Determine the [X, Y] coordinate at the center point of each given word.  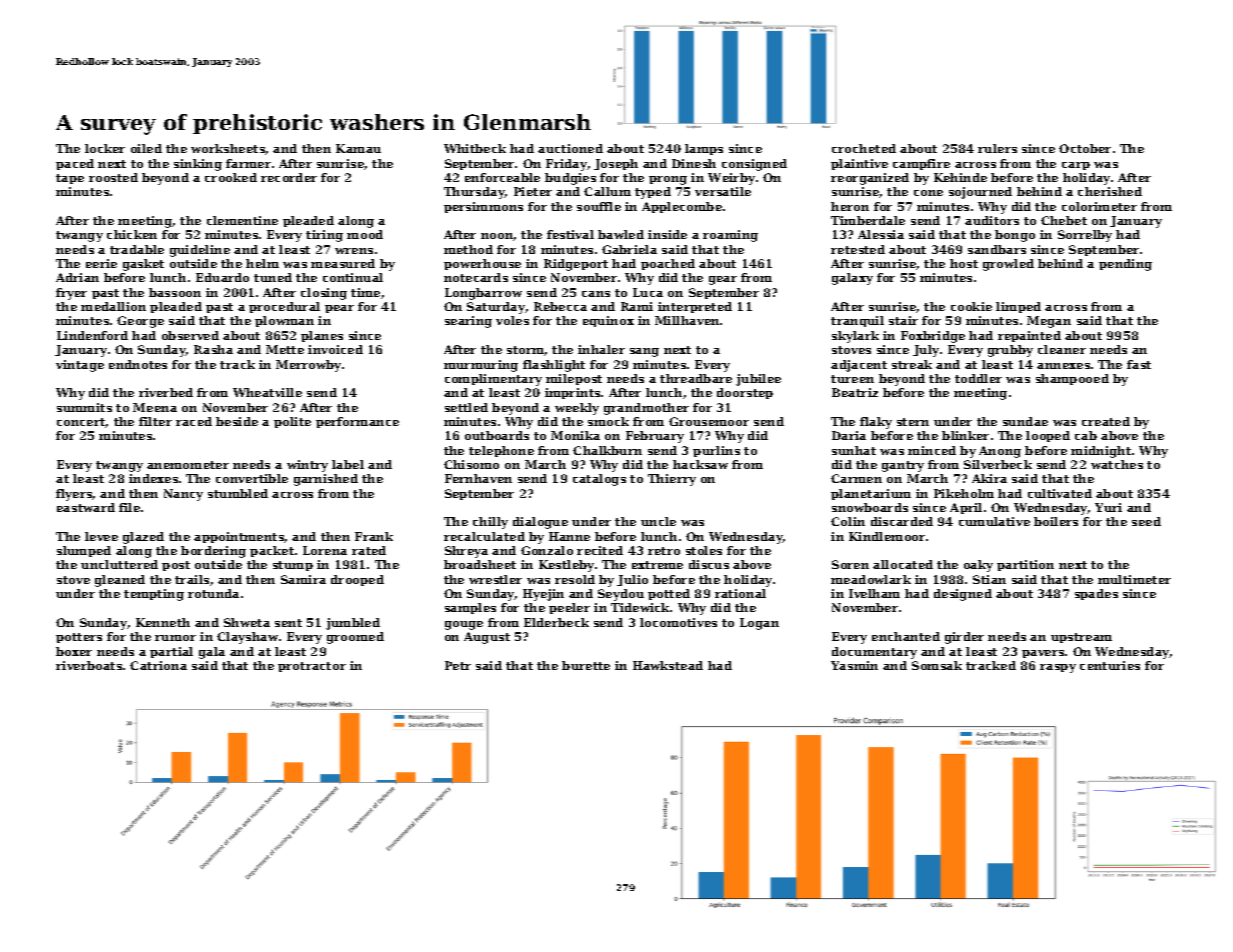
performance [357, 422]
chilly [490, 523]
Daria [849, 435]
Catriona [158, 665]
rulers [997, 148]
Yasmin [854, 665]
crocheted [864, 148]
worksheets [228, 149]
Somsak [937, 665]
